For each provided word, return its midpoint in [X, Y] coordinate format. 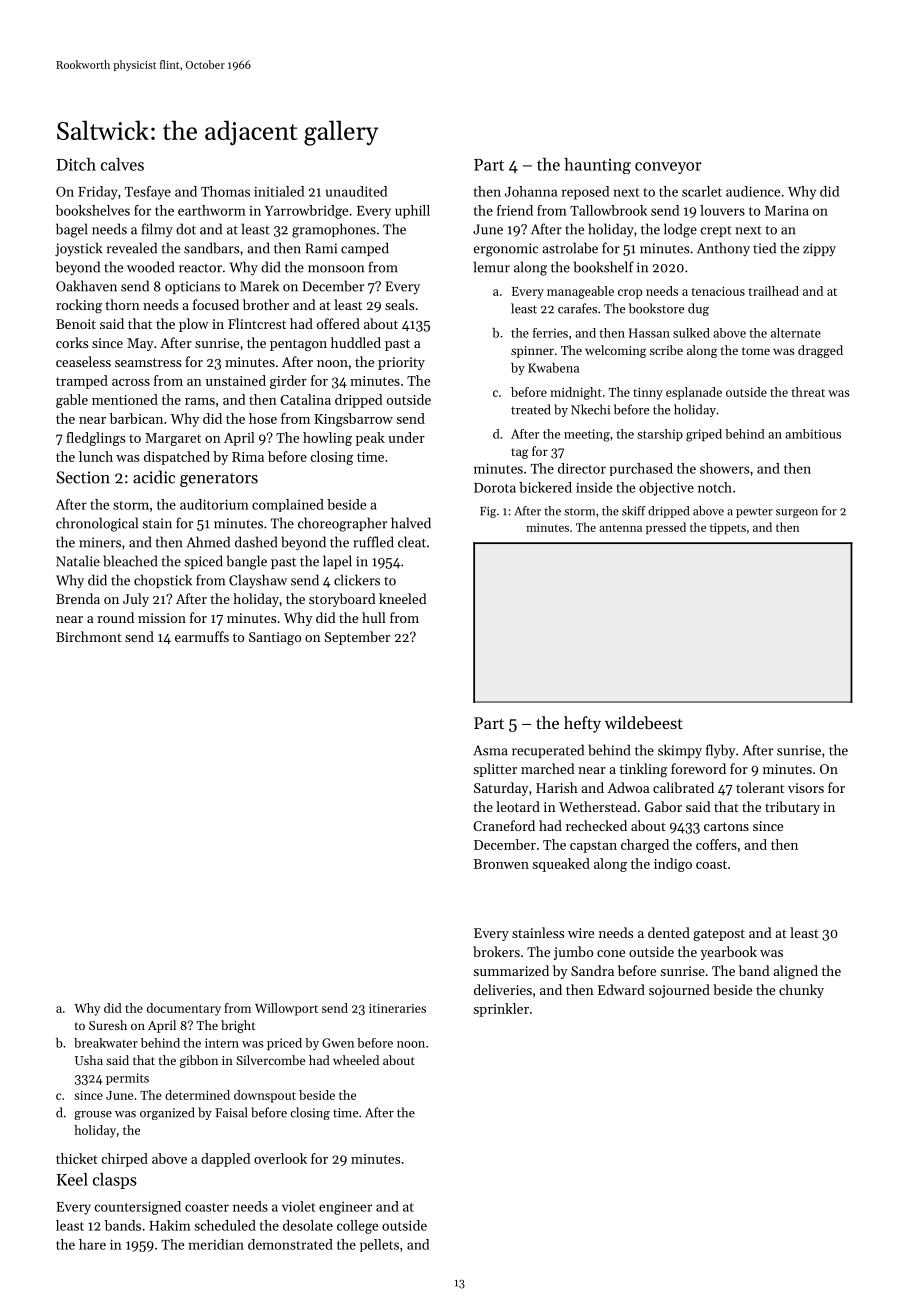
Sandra [592, 970]
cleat [412, 542]
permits [127, 1079]
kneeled [402, 598]
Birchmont [89, 636]
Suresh [108, 1025]
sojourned [679, 991]
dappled [225, 1160]
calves [122, 164]
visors [806, 788]
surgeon [797, 513]
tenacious [718, 291]
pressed [666, 528]
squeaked [561, 865]
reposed [585, 193]
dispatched [177, 458]
